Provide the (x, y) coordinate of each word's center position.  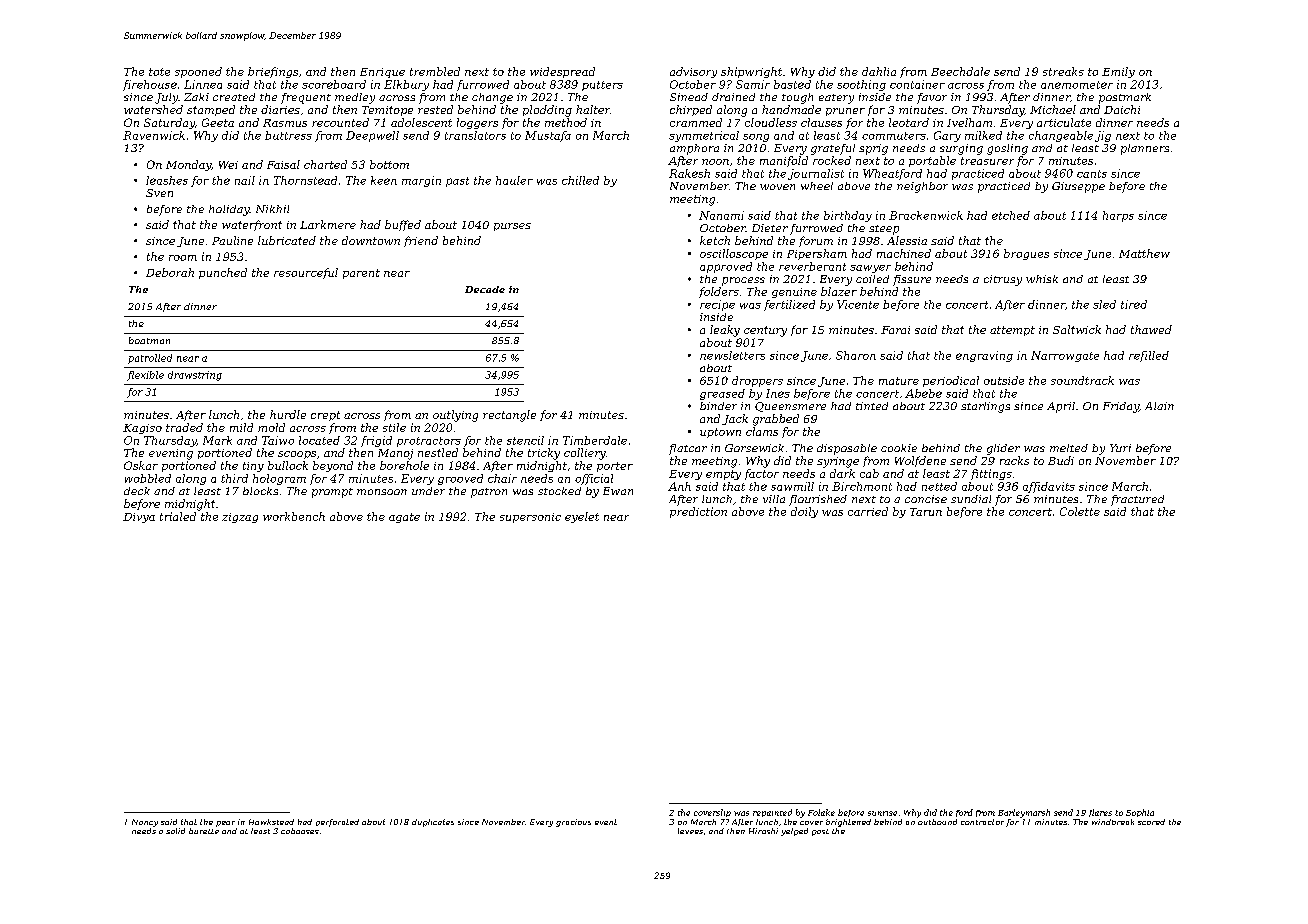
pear (225, 824)
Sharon (856, 355)
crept (325, 416)
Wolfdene (920, 461)
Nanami (721, 215)
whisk (1042, 279)
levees (690, 831)
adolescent (421, 122)
